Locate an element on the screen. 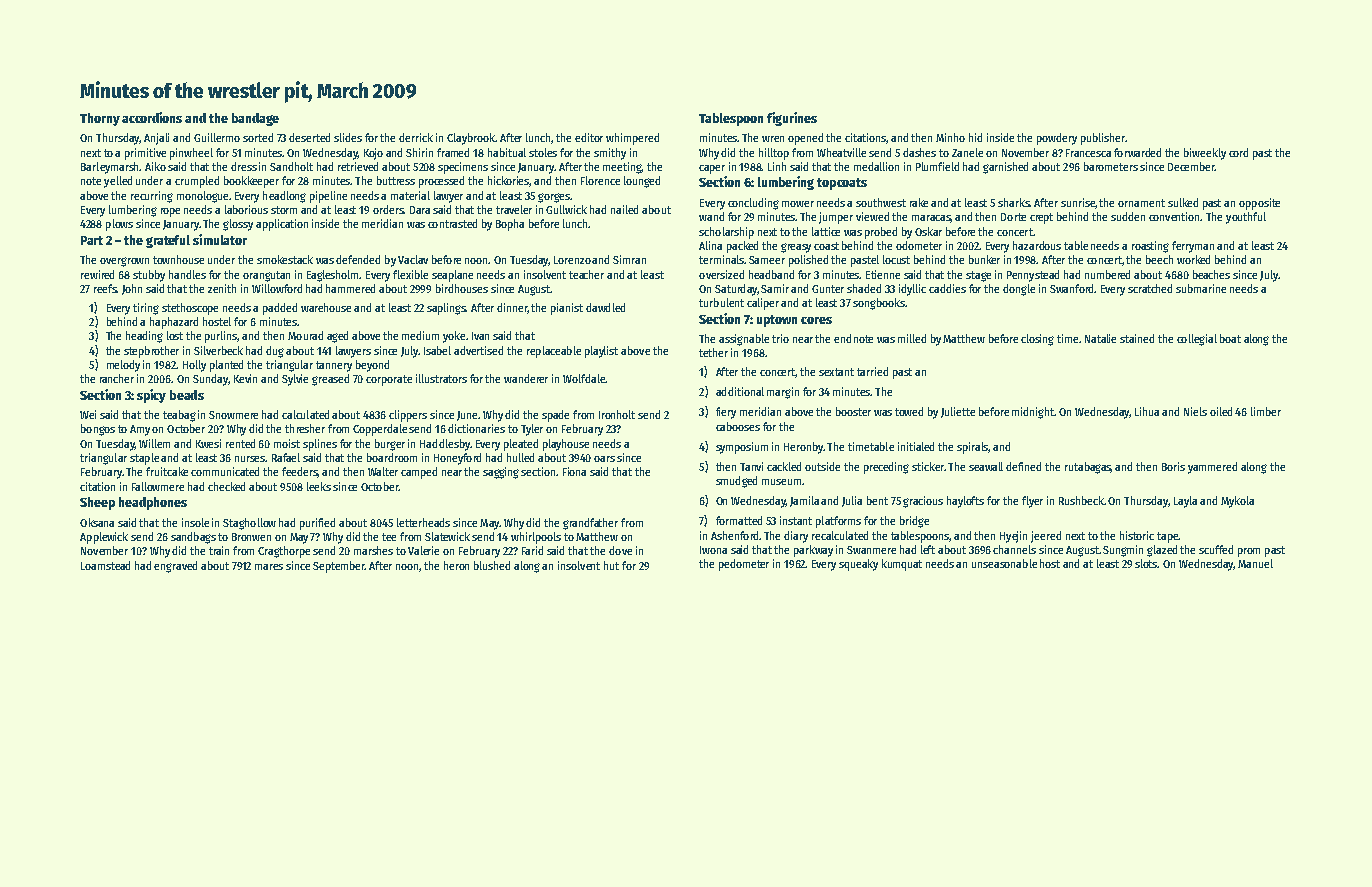  birdhouses is located at coordinates (462, 288).
